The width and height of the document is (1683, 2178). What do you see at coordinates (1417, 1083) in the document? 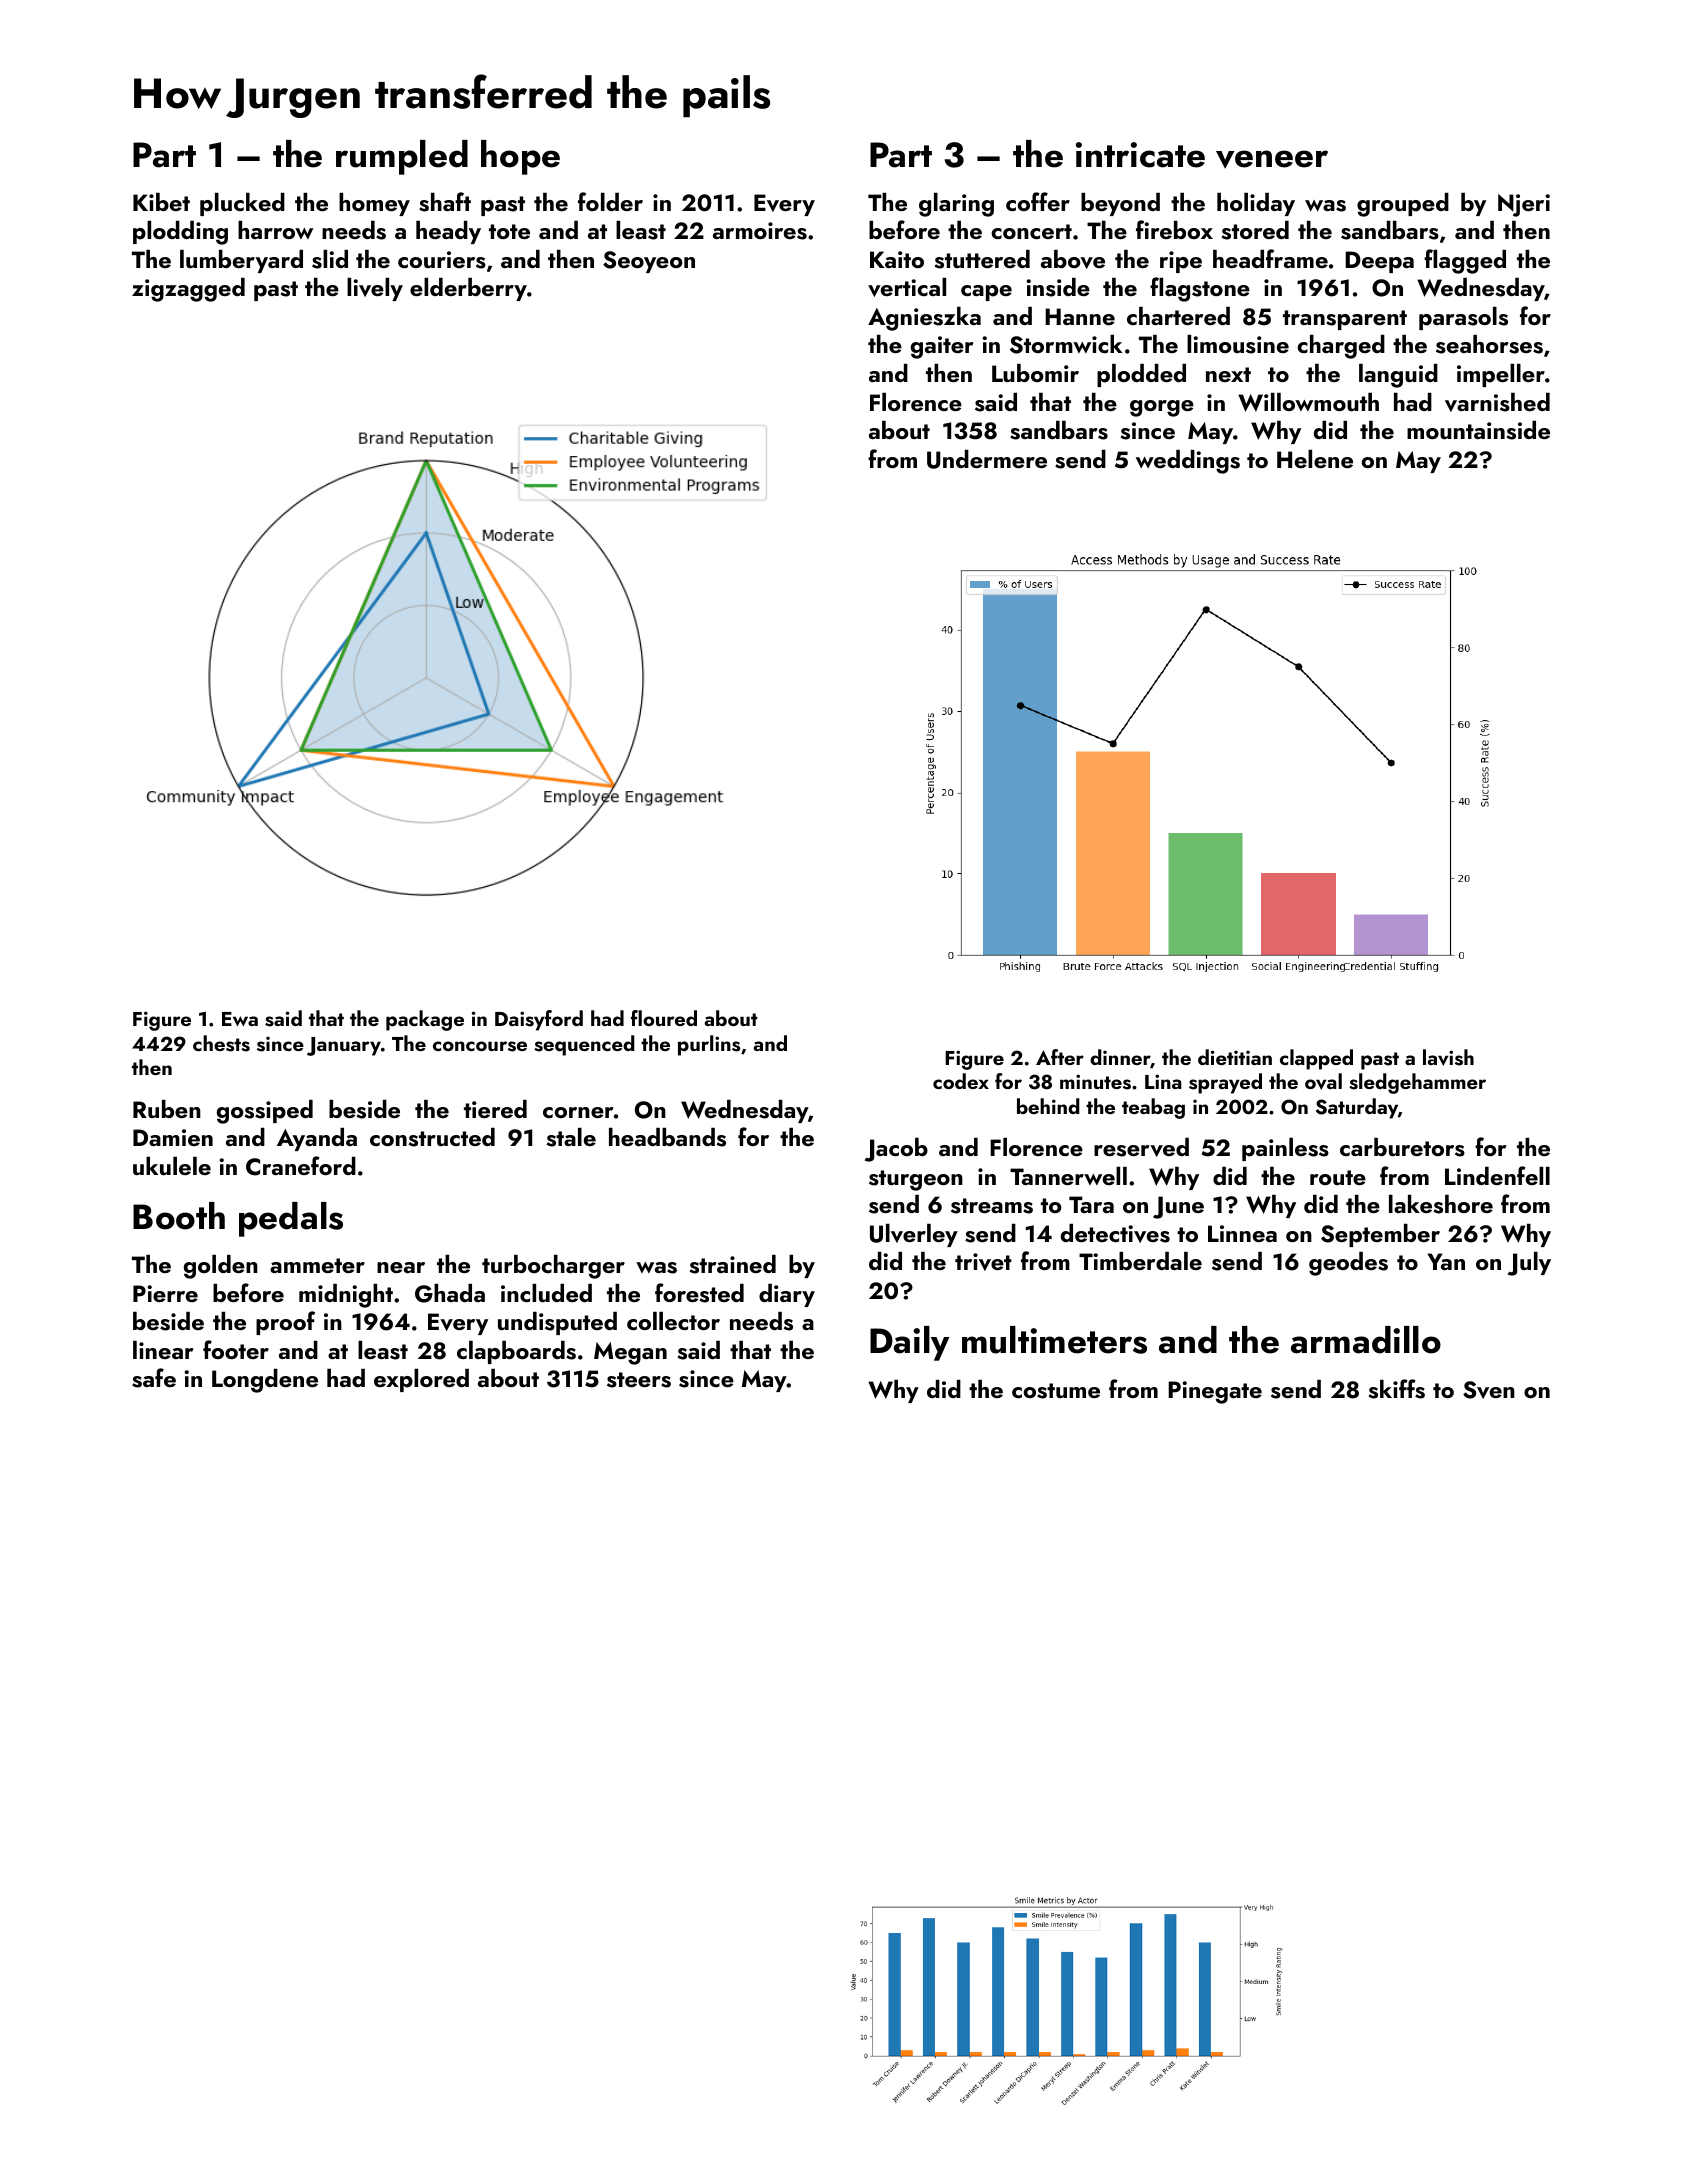
I see `sledgehammer` at bounding box center [1417, 1083].
